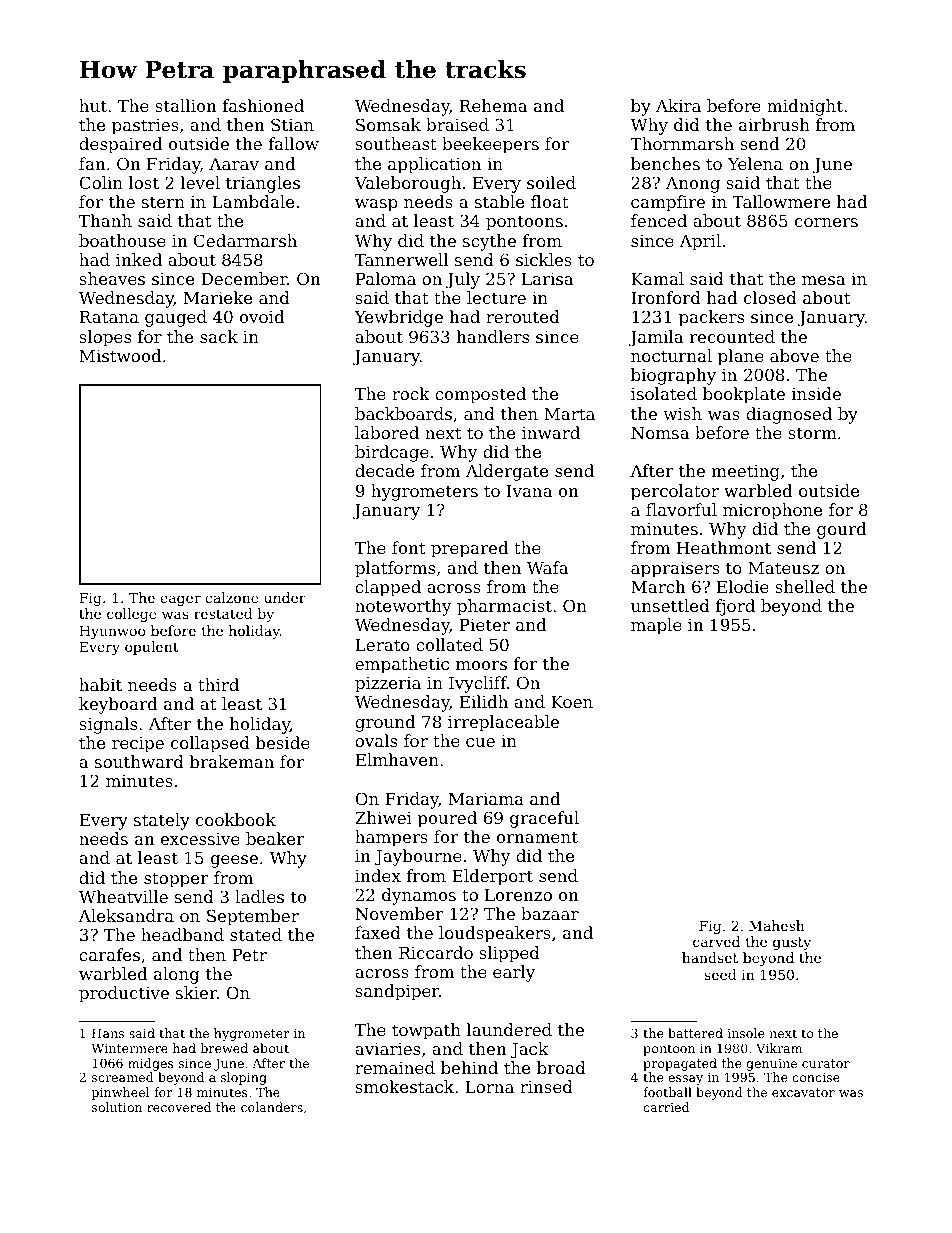 Image resolution: width=952 pixels, height=1233 pixels. I want to click on benches, so click(665, 163).
